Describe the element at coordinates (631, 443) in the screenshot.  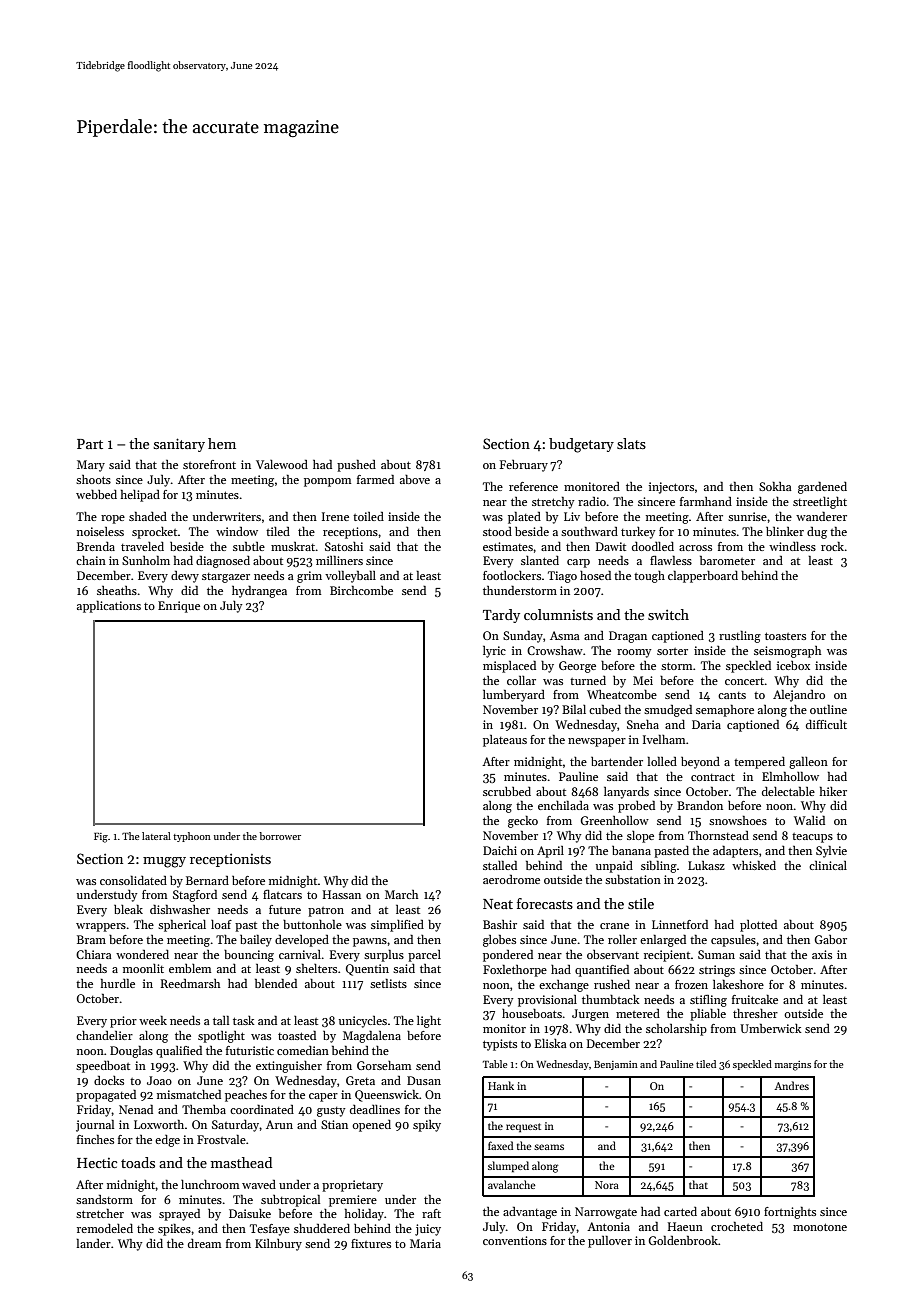
I see `slats` at that location.
